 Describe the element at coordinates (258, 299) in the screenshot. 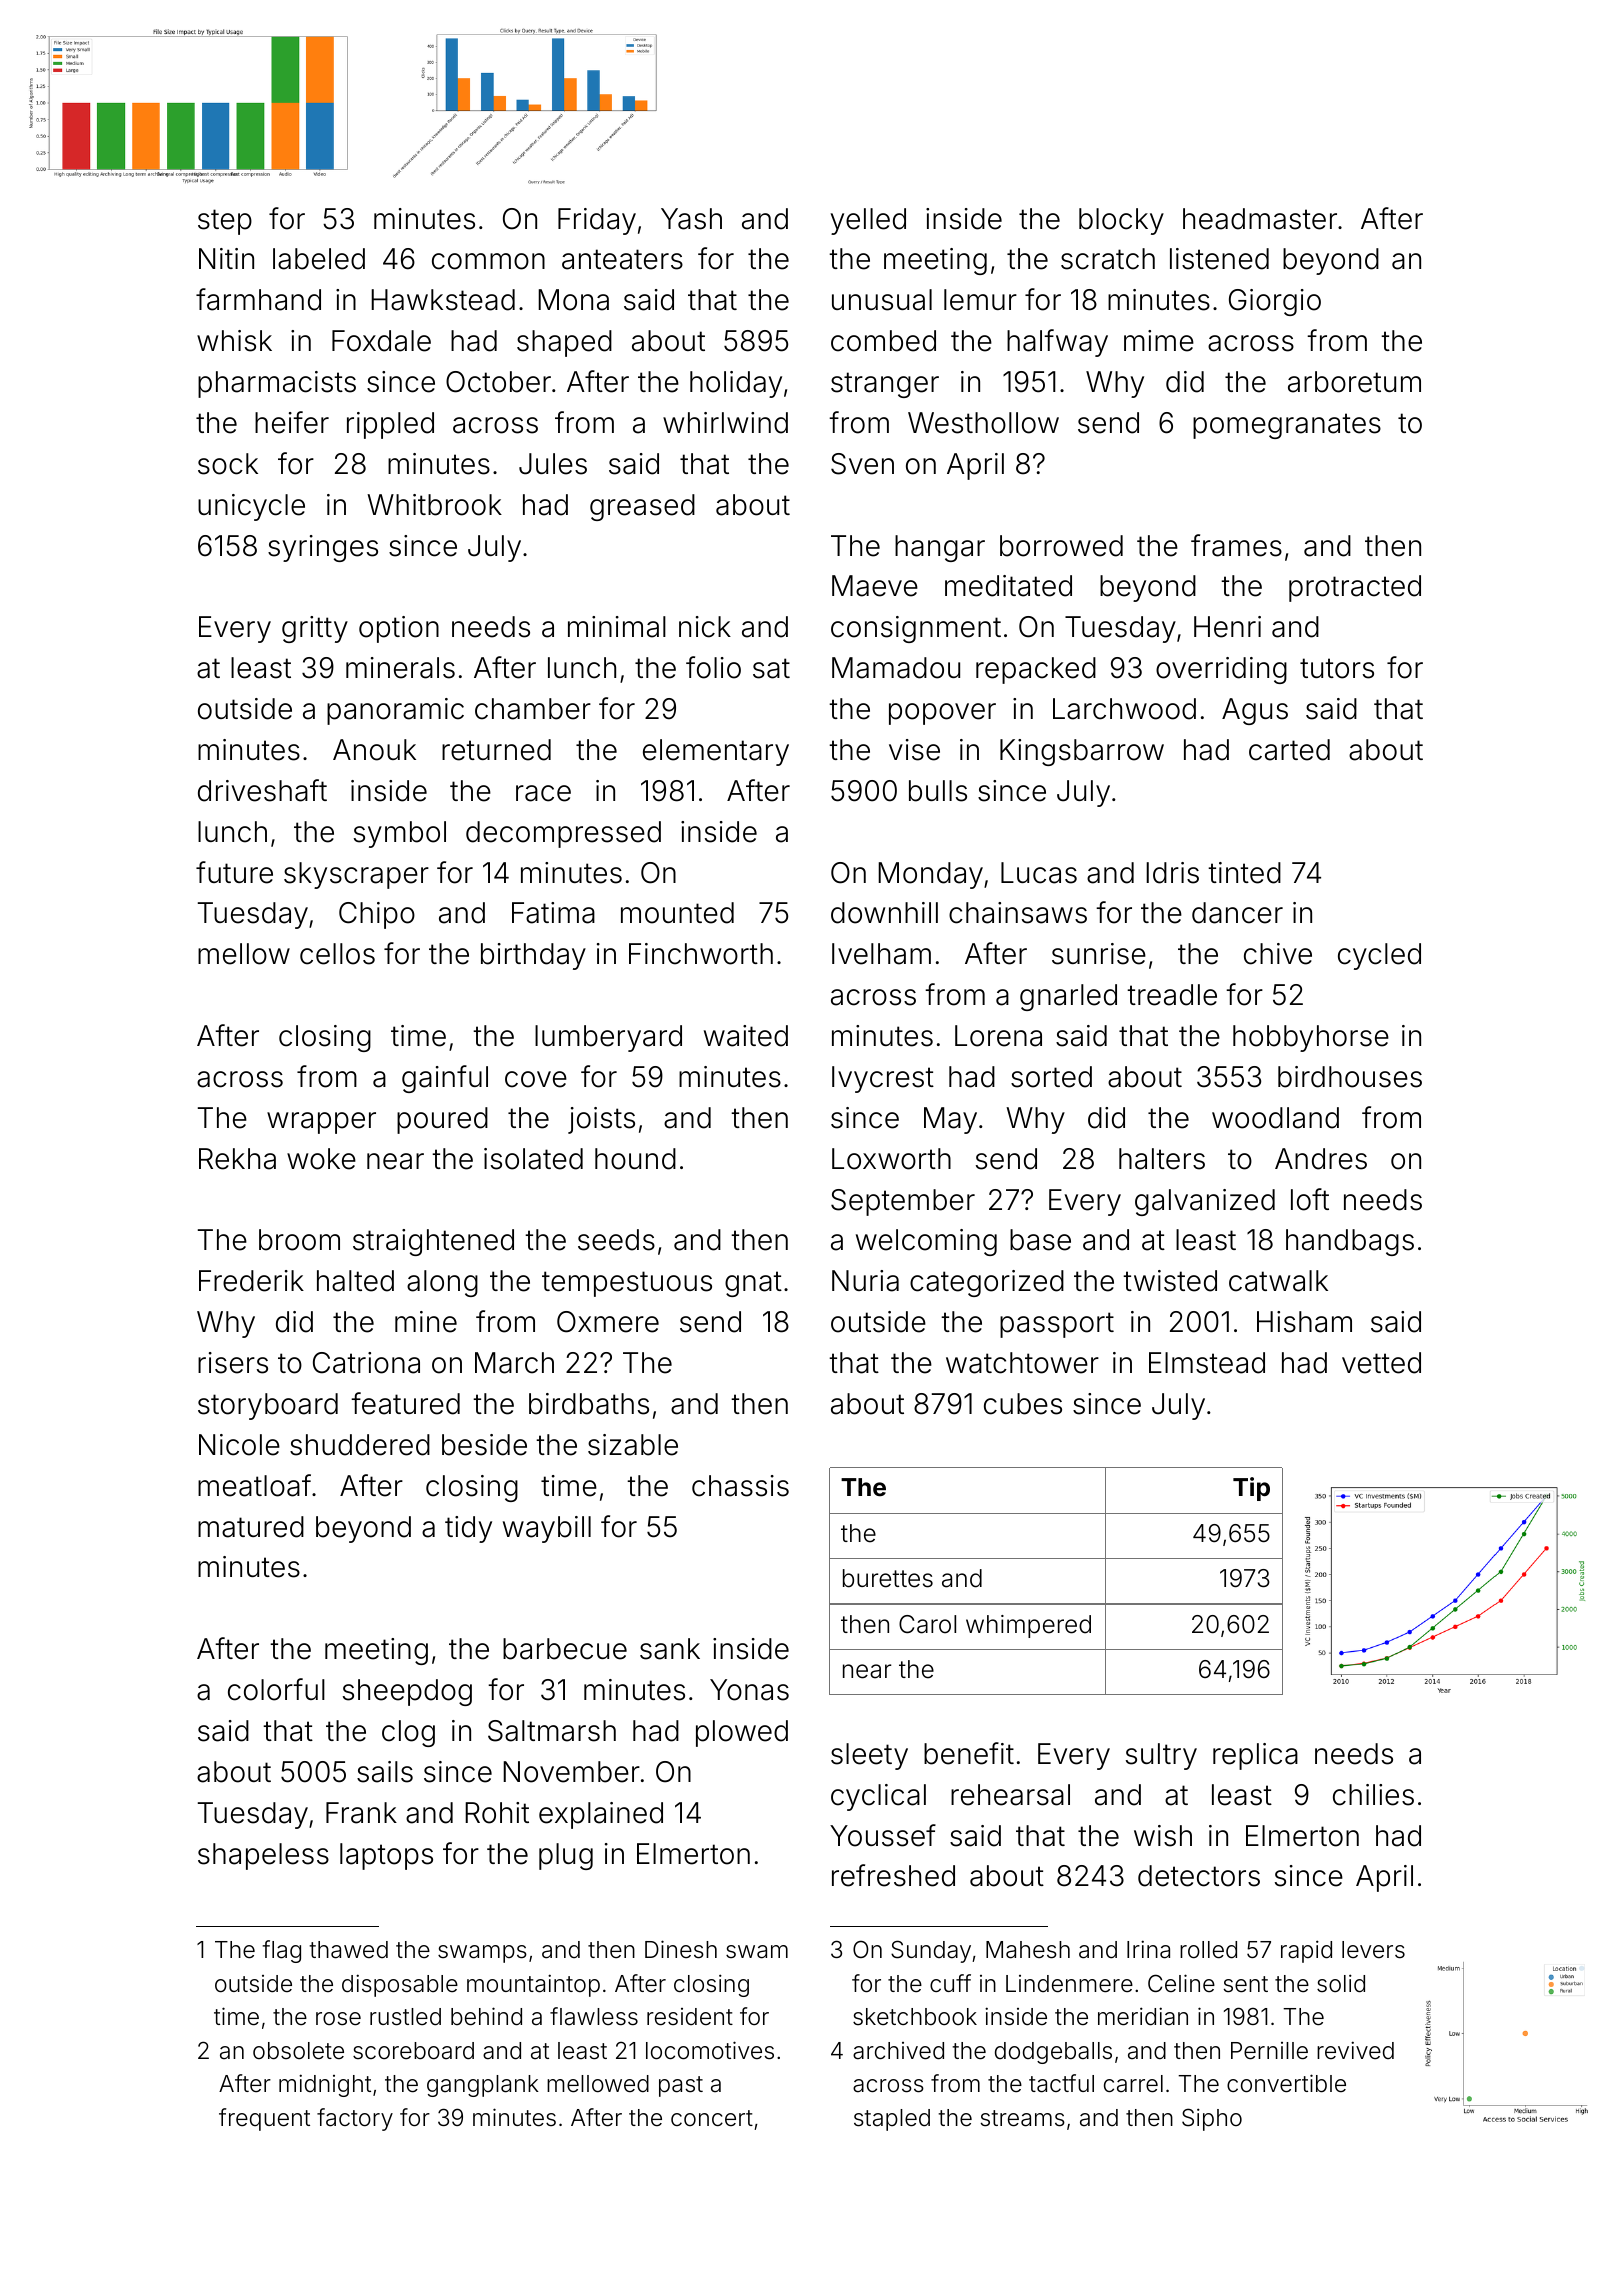

I see `farmhand` at that location.
